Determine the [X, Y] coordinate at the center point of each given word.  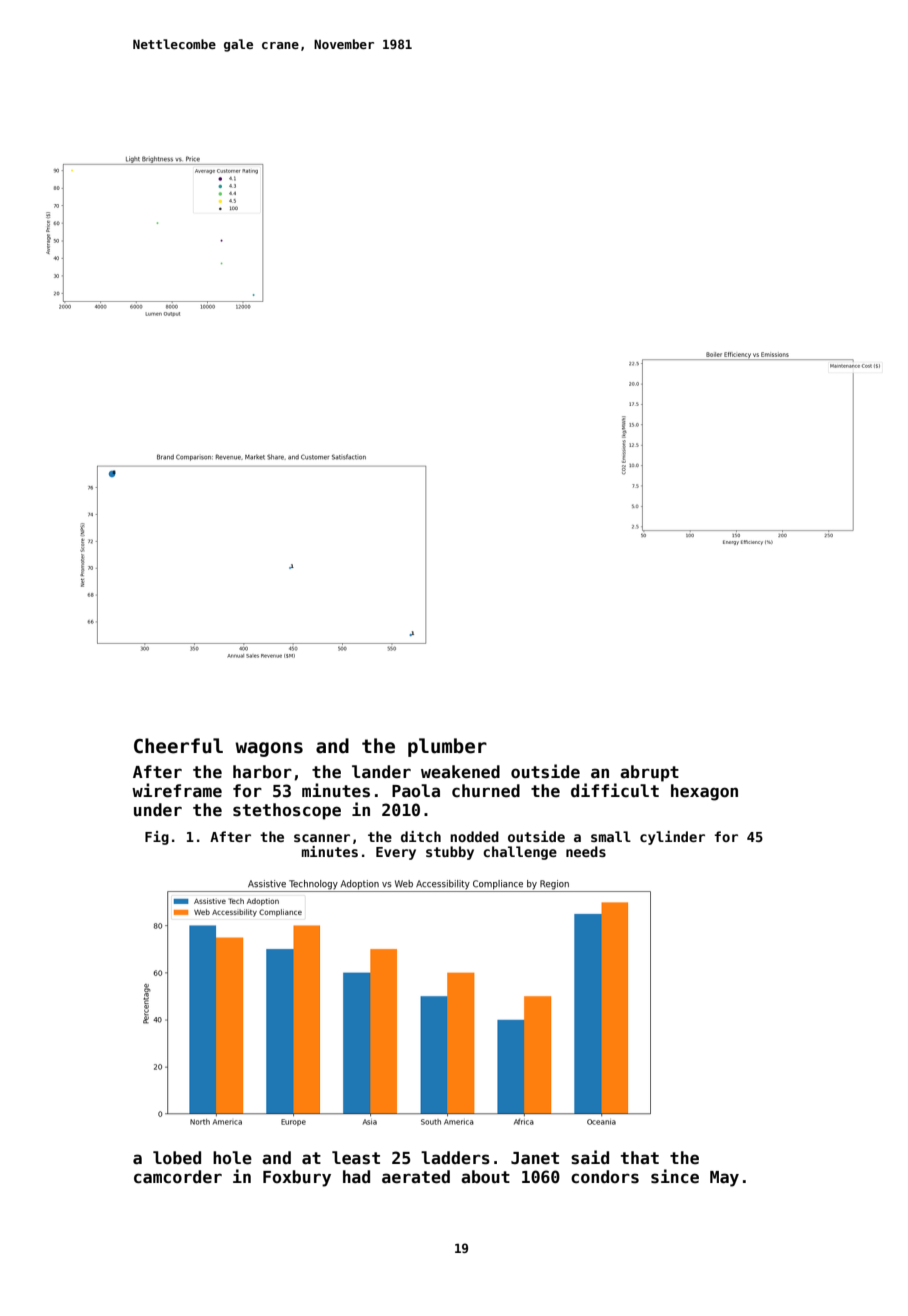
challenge [520, 853]
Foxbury [297, 1178]
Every [396, 853]
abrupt [649, 773]
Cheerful [178, 746]
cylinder [672, 838]
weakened [460, 772]
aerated [416, 1177]
